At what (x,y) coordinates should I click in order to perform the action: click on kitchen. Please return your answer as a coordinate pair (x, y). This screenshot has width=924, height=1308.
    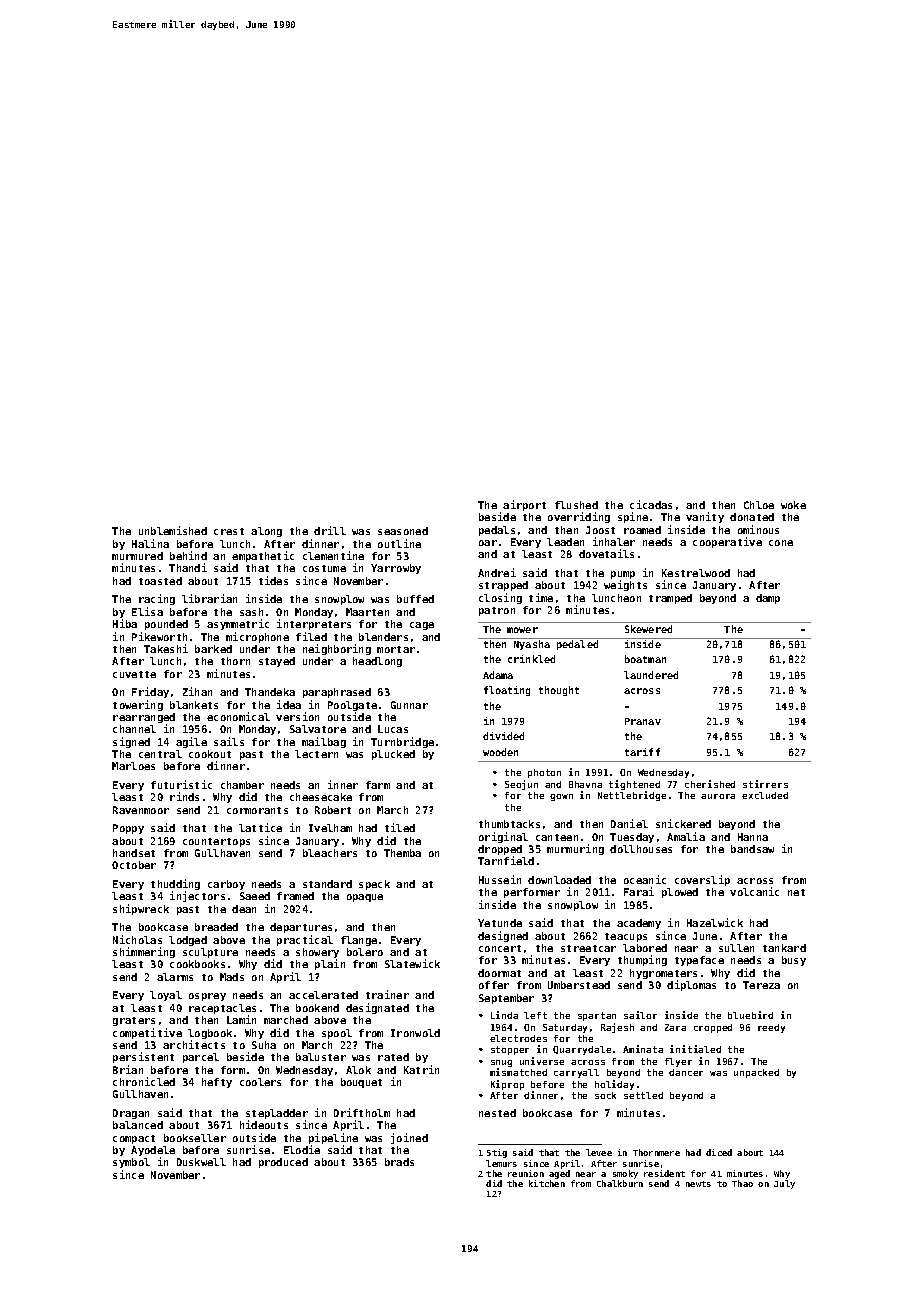
    Looking at the image, I should click on (547, 1183).
